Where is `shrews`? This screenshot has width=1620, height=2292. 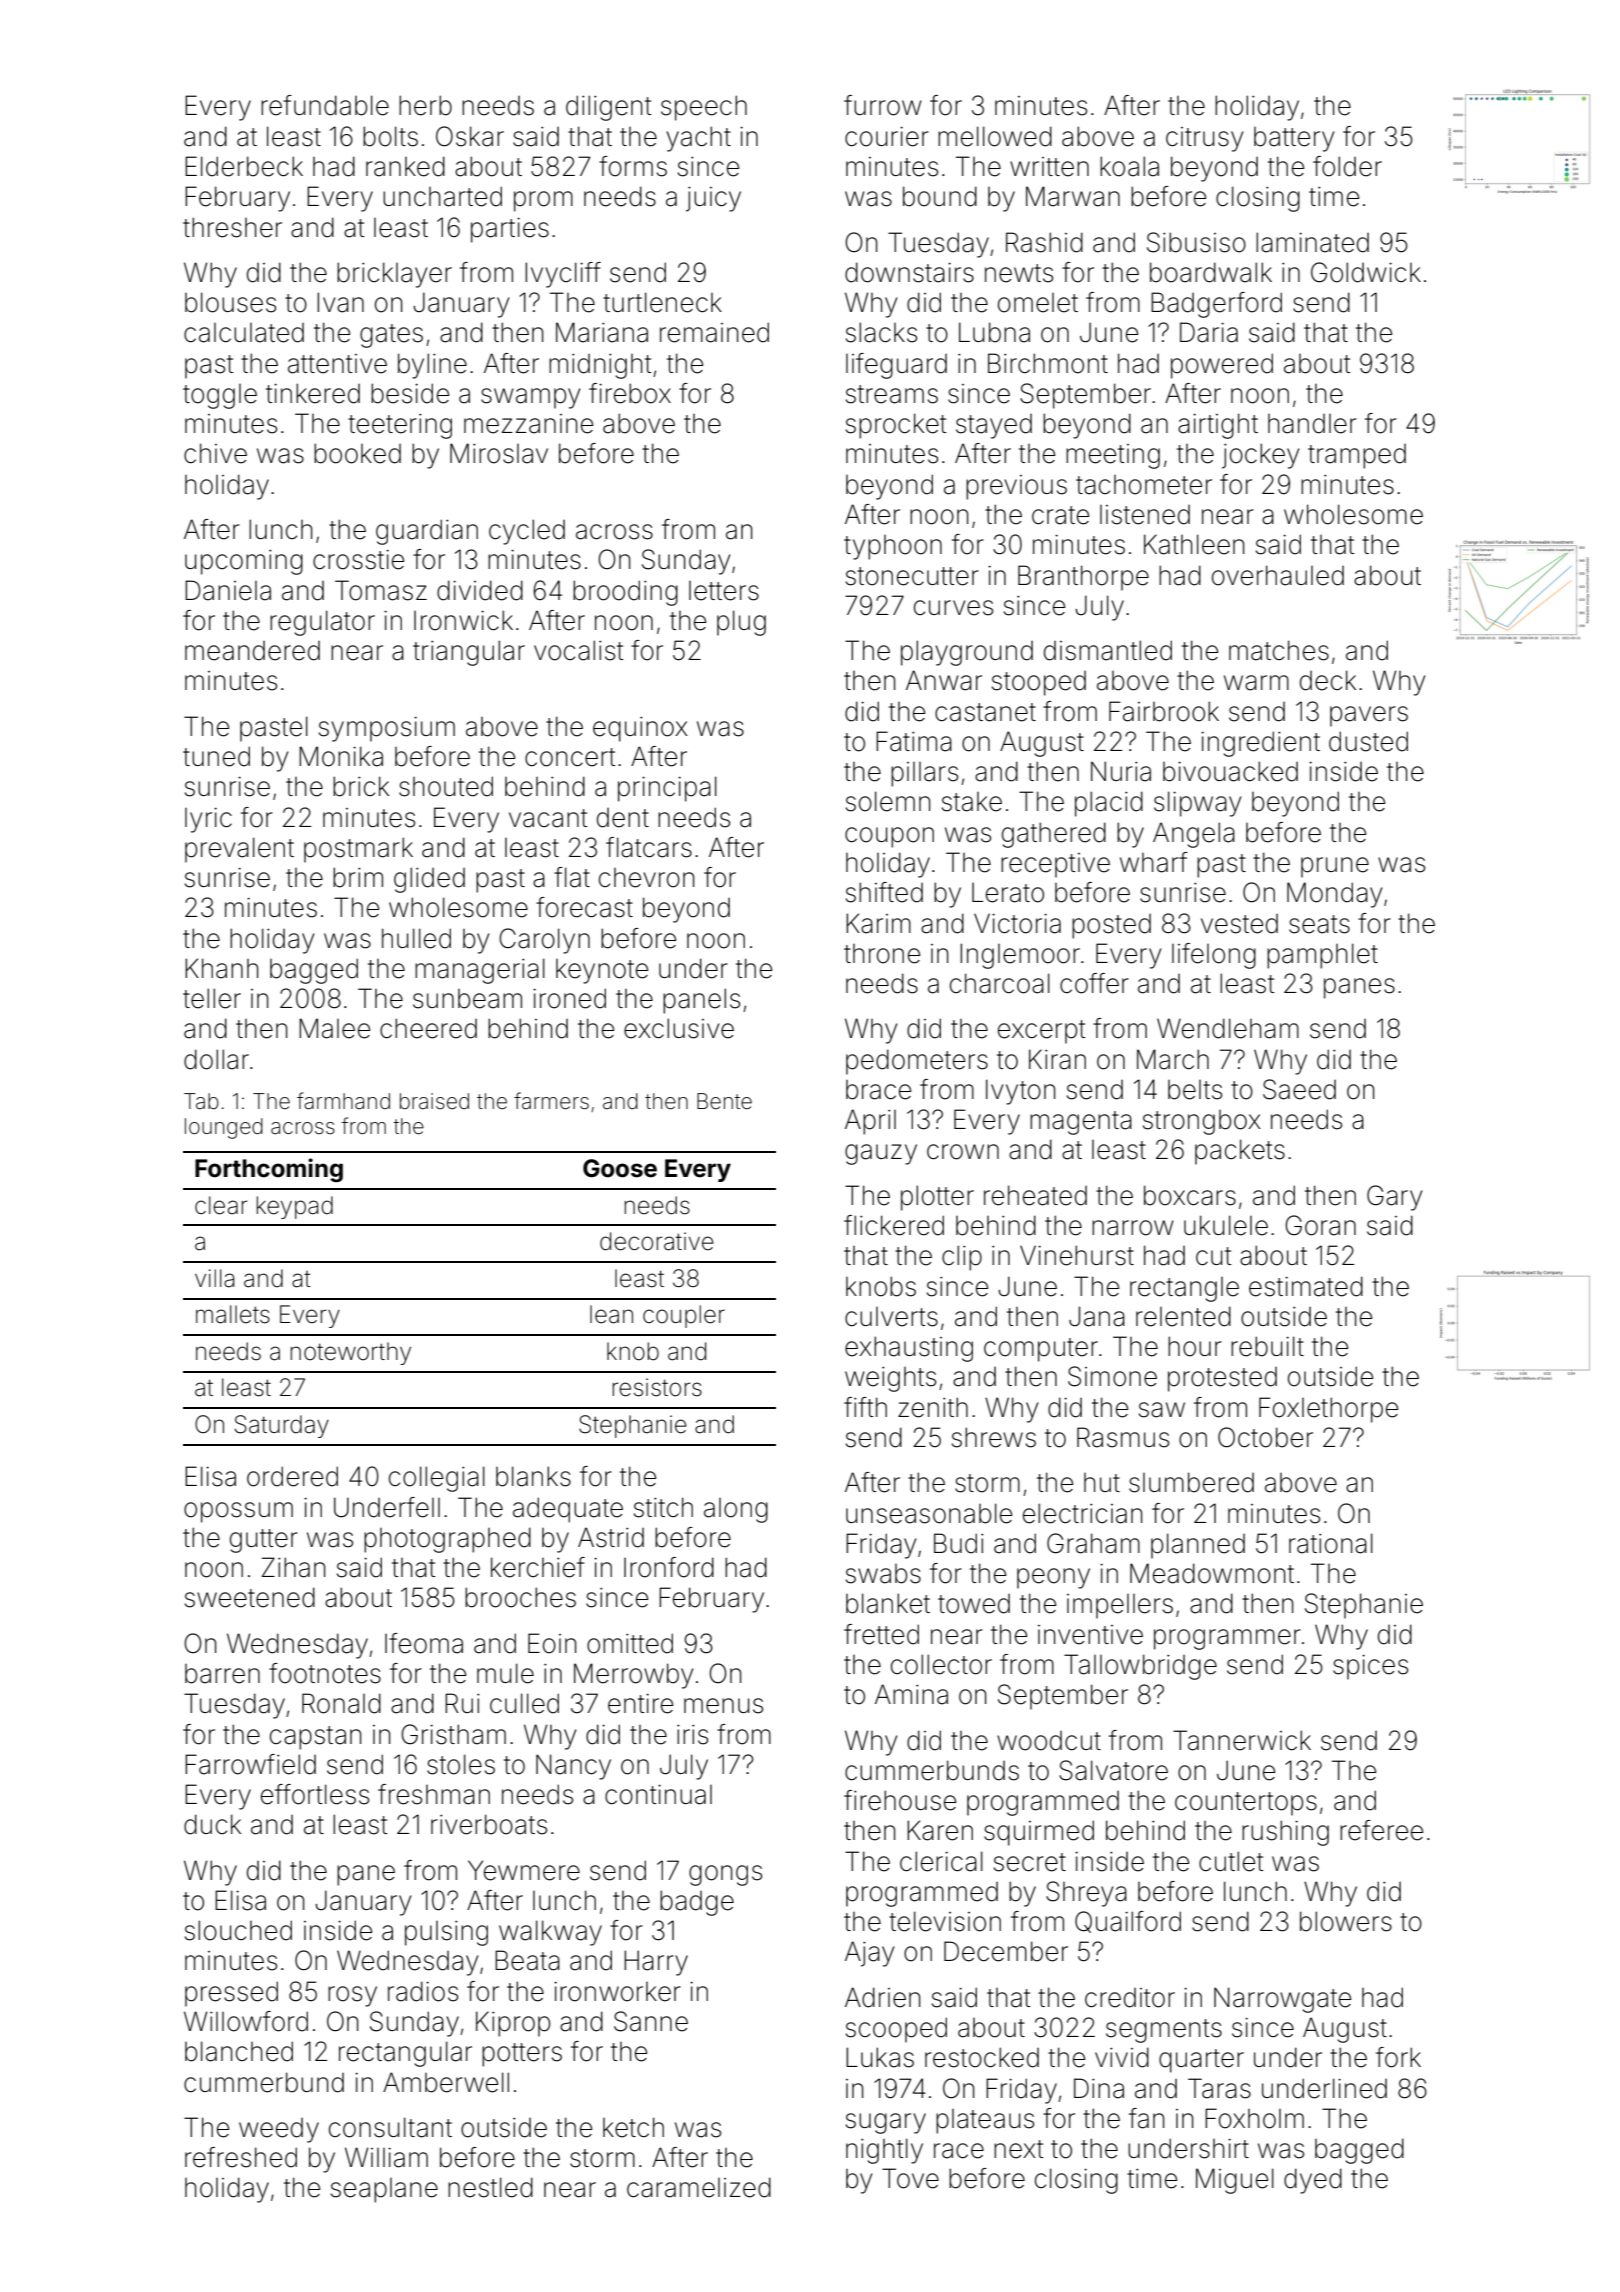
shrews is located at coordinates (994, 1437).
